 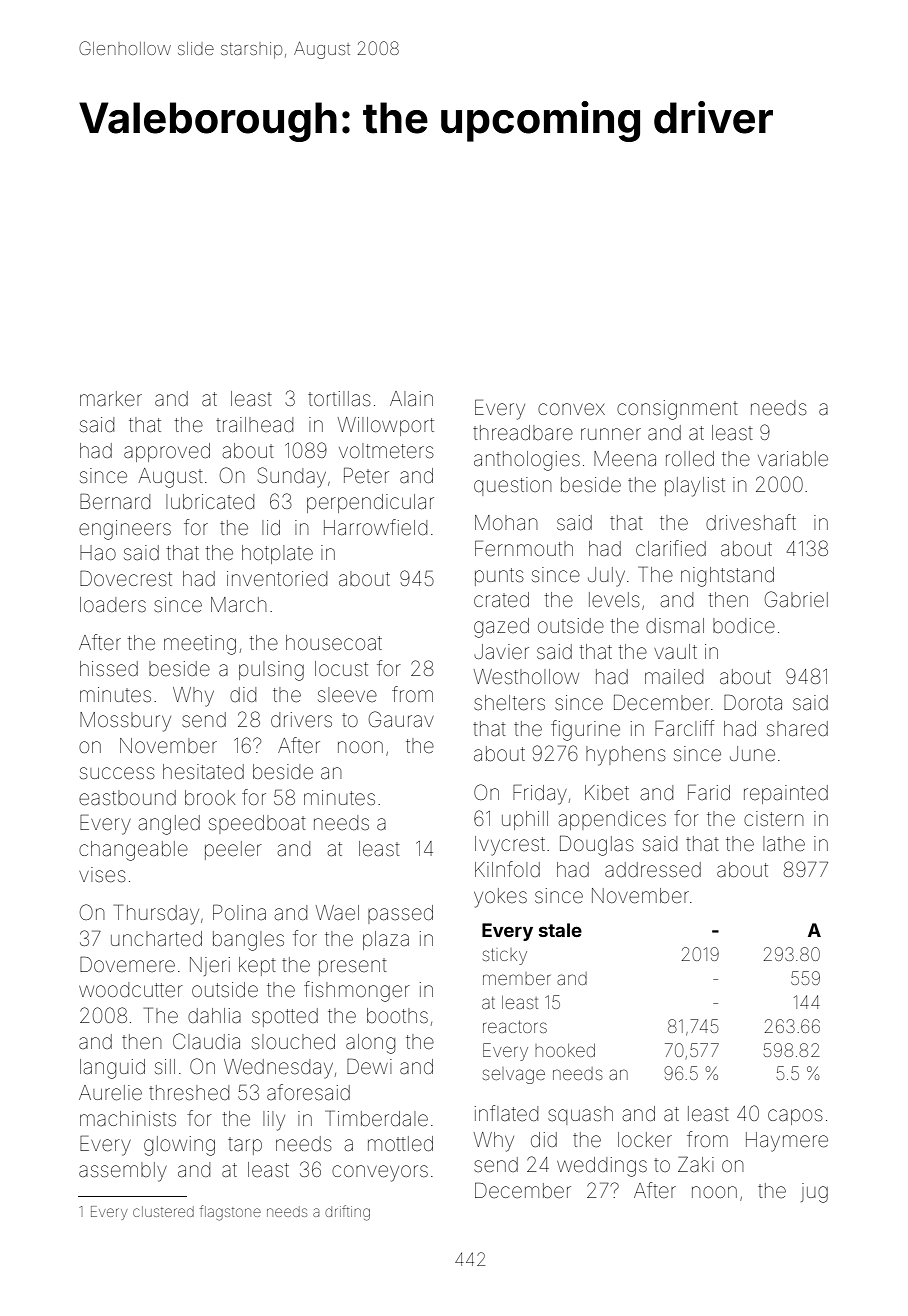 I want to click on pulsing, so click(x=271, y=671).
